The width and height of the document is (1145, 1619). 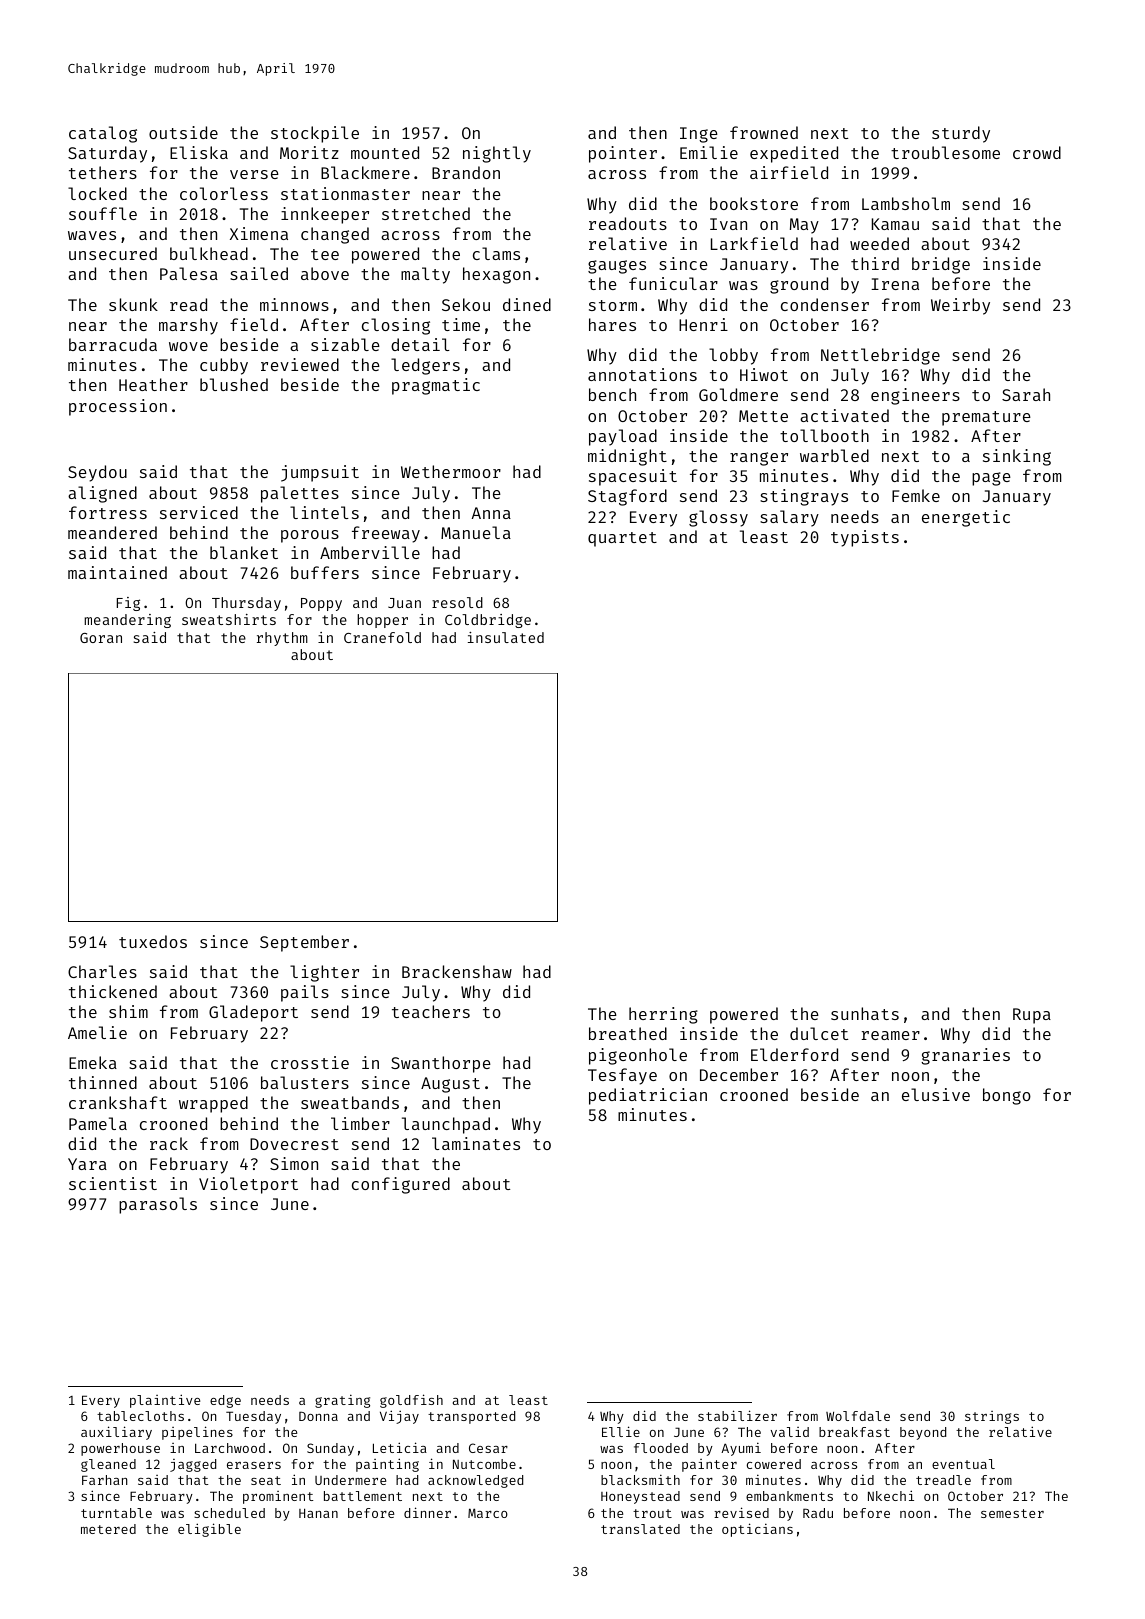 I want to click on September, so click(x=304, y=943).
